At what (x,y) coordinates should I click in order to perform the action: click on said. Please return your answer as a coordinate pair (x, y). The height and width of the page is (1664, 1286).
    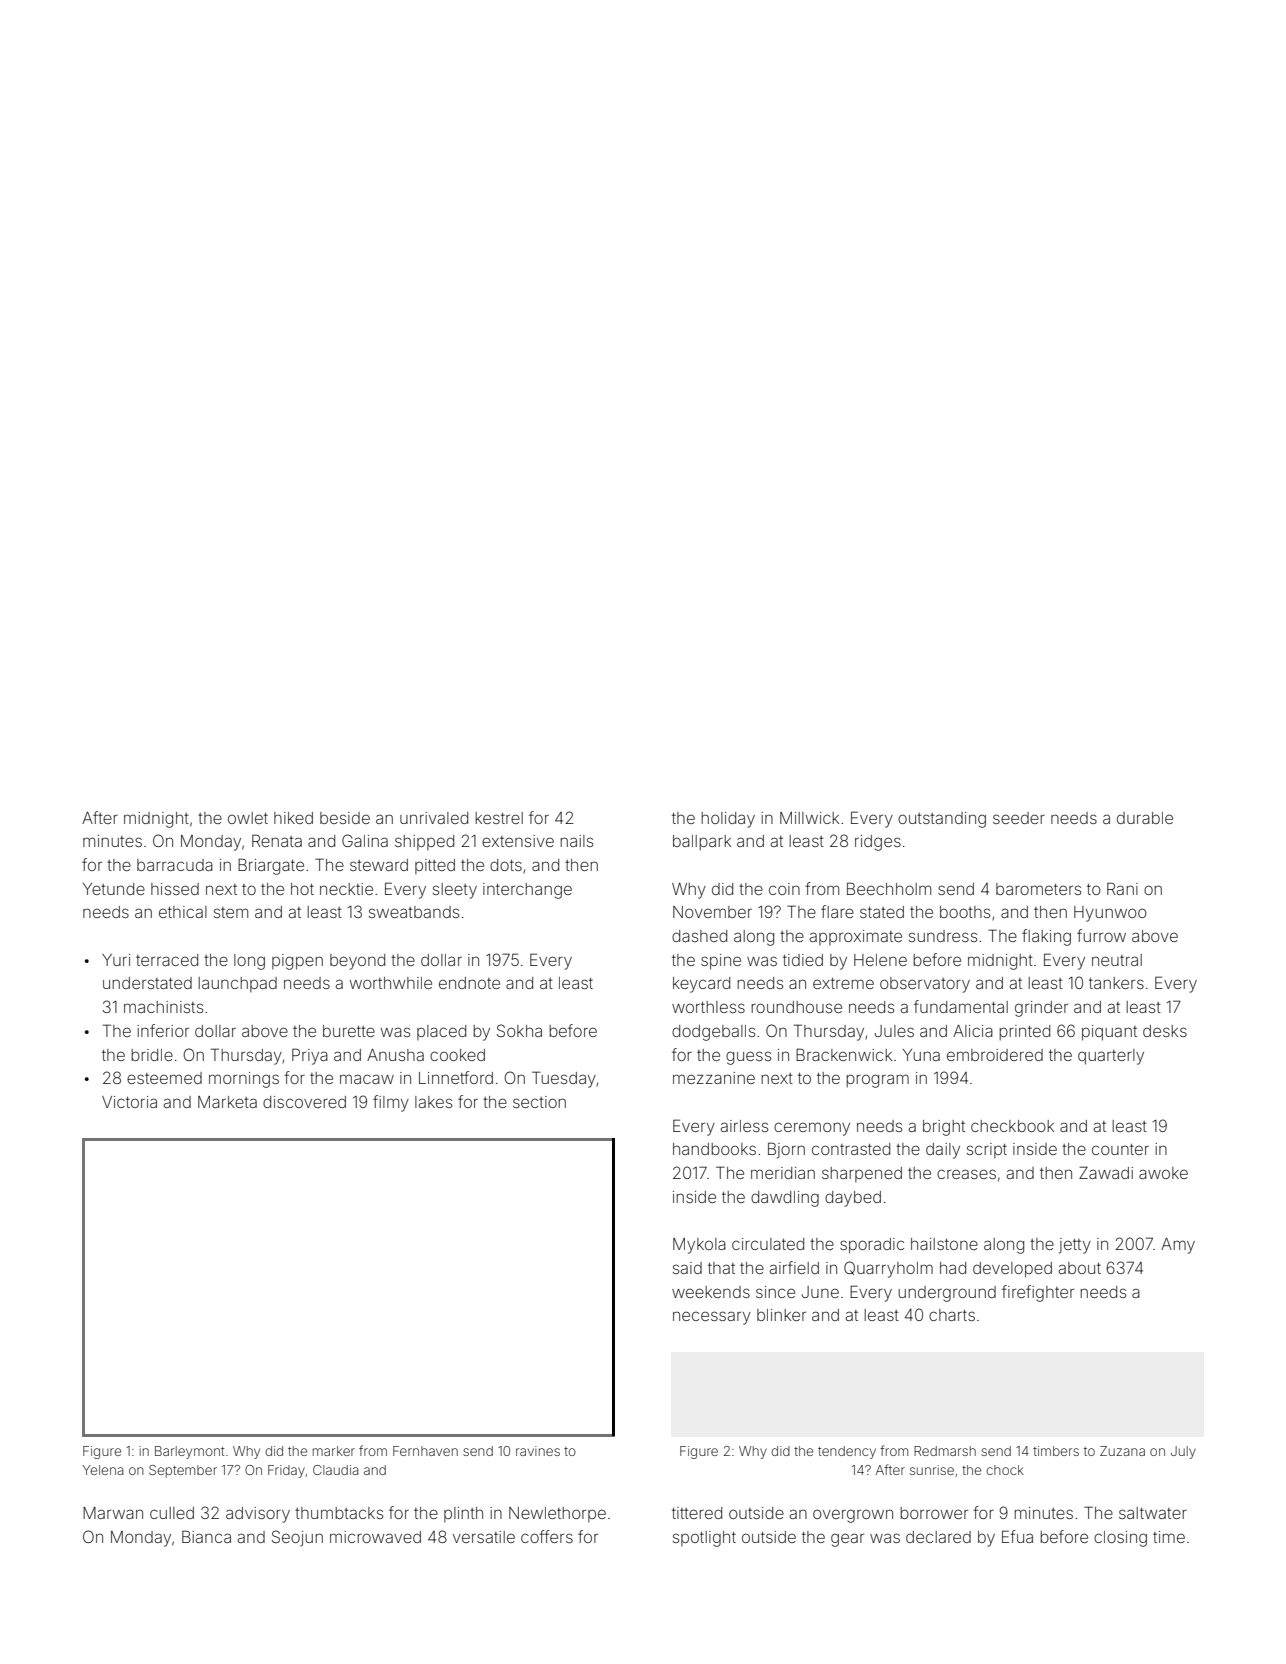
    Looking at the image, I should click on (687, 1268).
